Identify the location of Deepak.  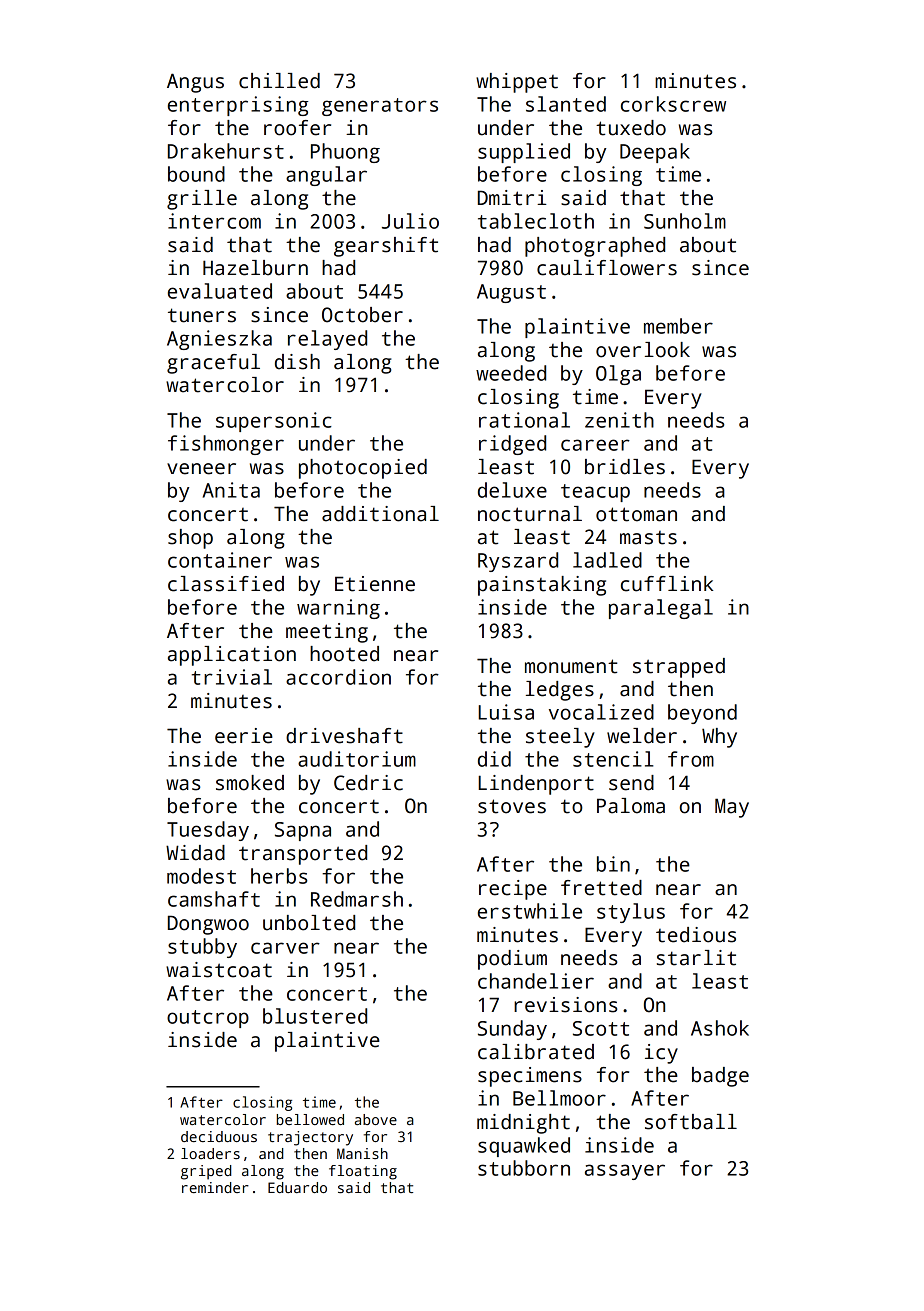
(655, 153).
